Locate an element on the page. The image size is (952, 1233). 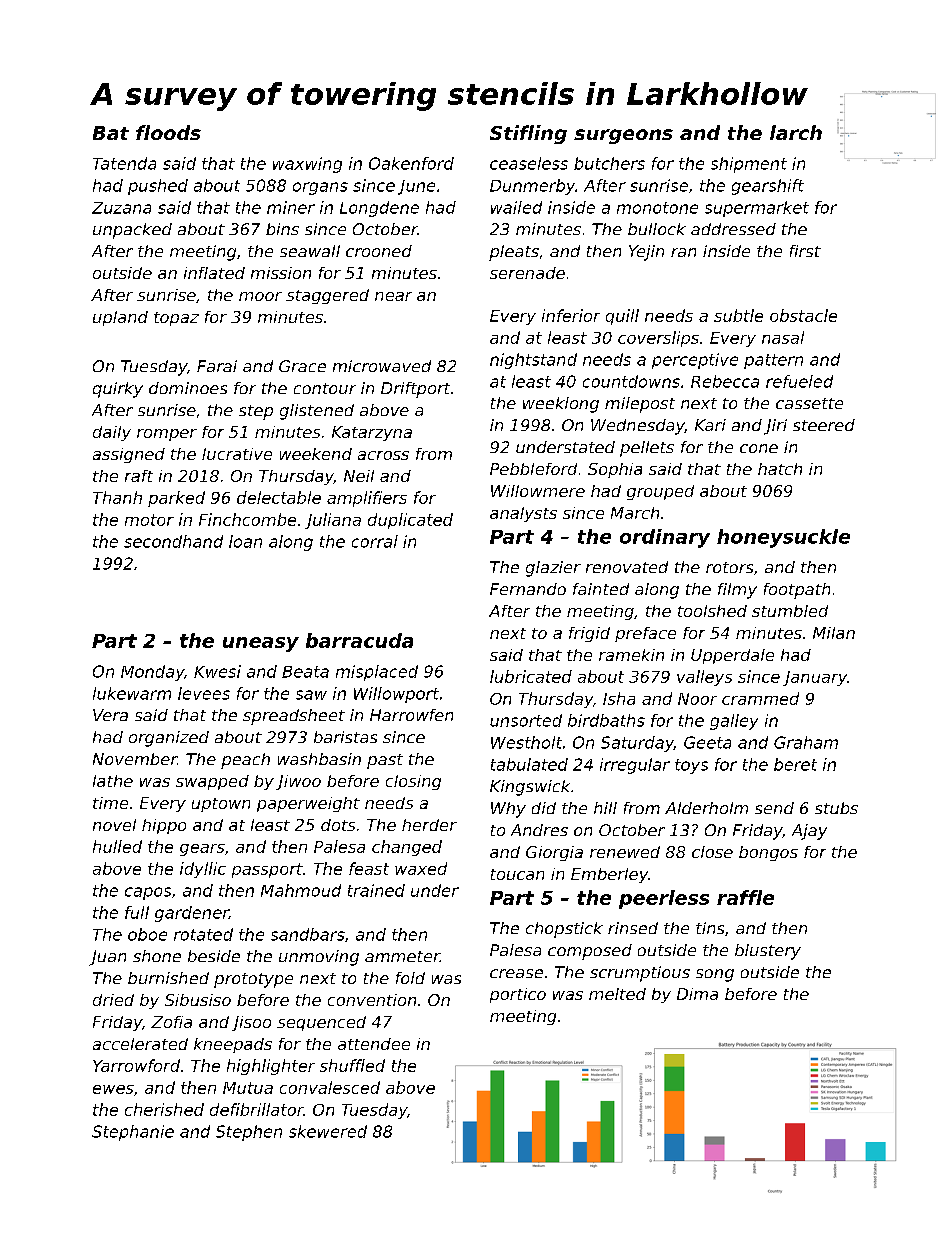
surgeons is located at coordinates (623, 136).
